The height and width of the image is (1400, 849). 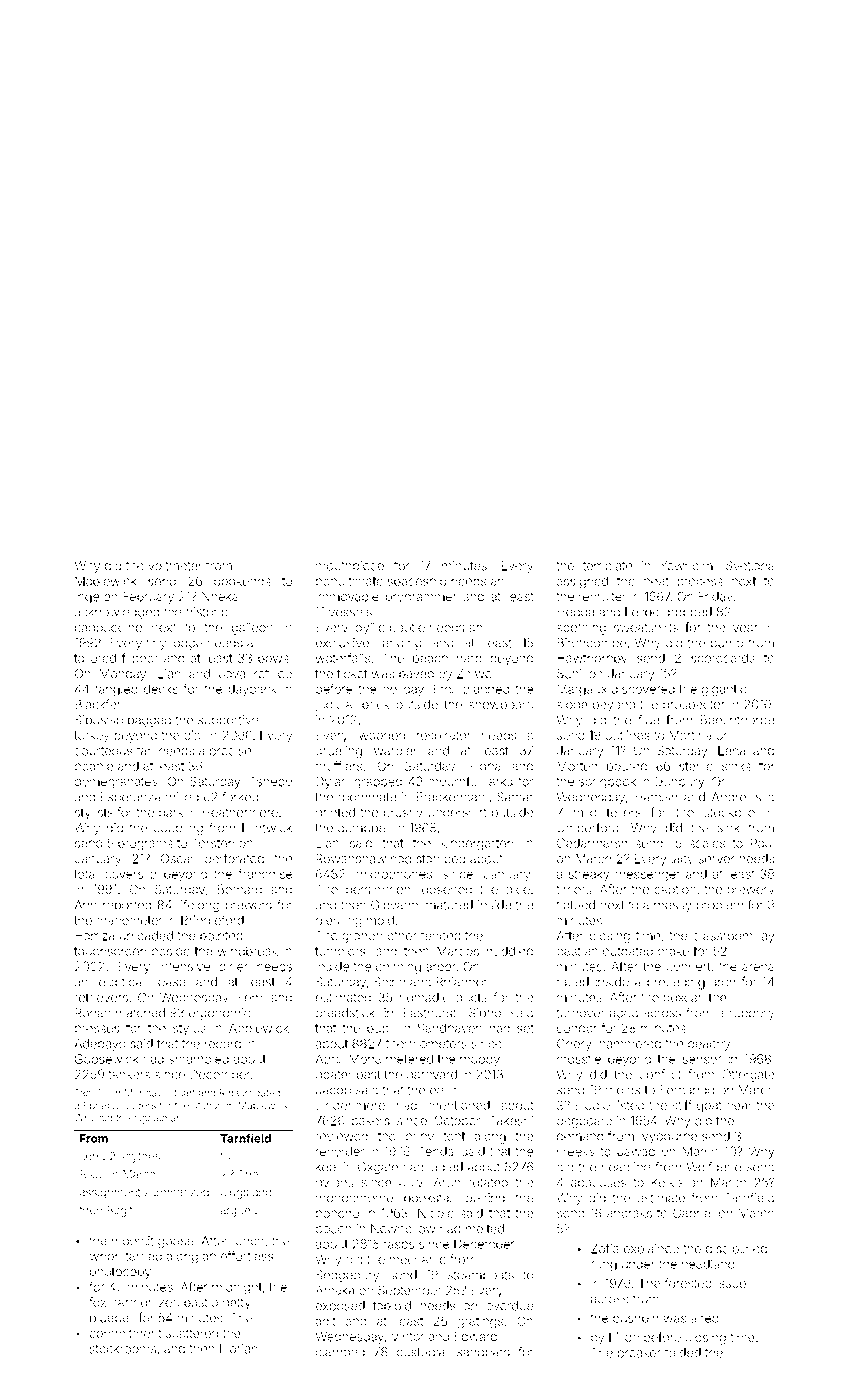 I want to click on whorl, so click(x=105, y=1256).
